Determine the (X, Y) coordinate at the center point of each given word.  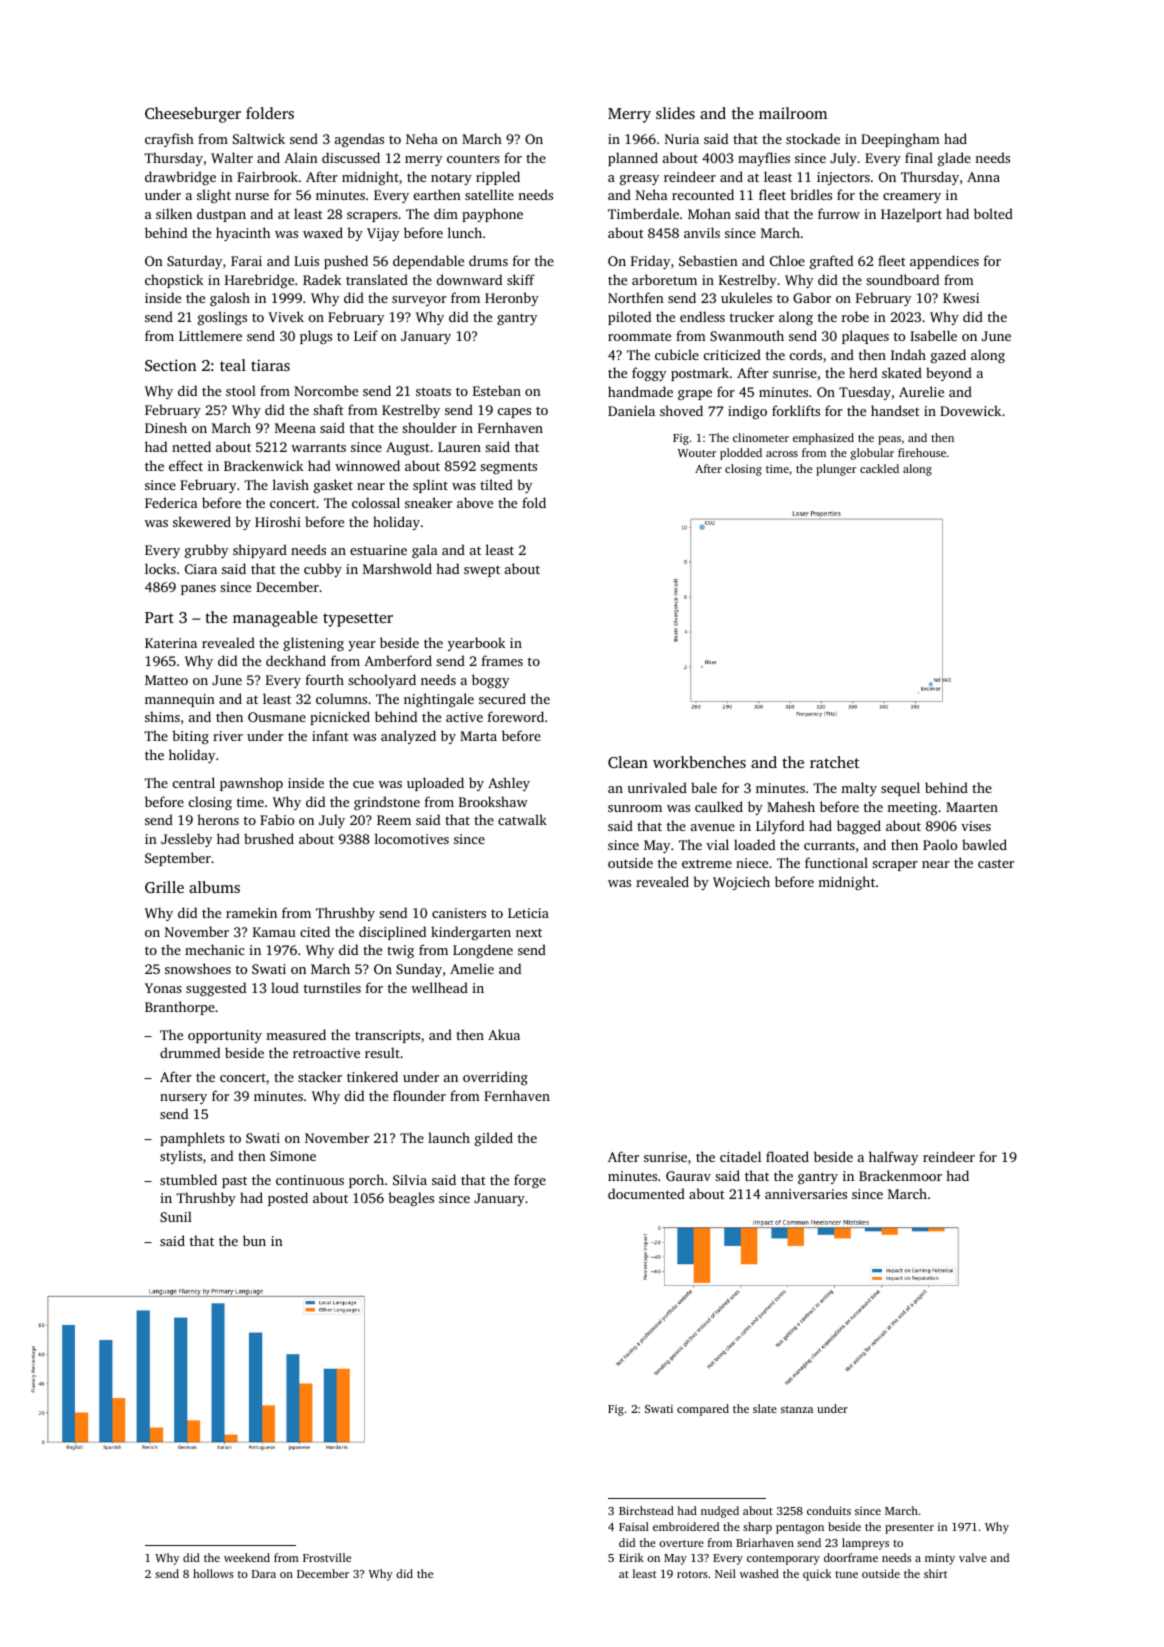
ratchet (834, 762)
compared (703, 1410)
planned (633, 159)
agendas (359, 140)
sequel (900, 789)
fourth (325, 679)
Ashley (509, 784)
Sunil (176, 1216)
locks (160, 568)
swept (482, 571)
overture (681, 1543)
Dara (264, 1574)
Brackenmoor (900, 1175)
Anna (983, 177)
